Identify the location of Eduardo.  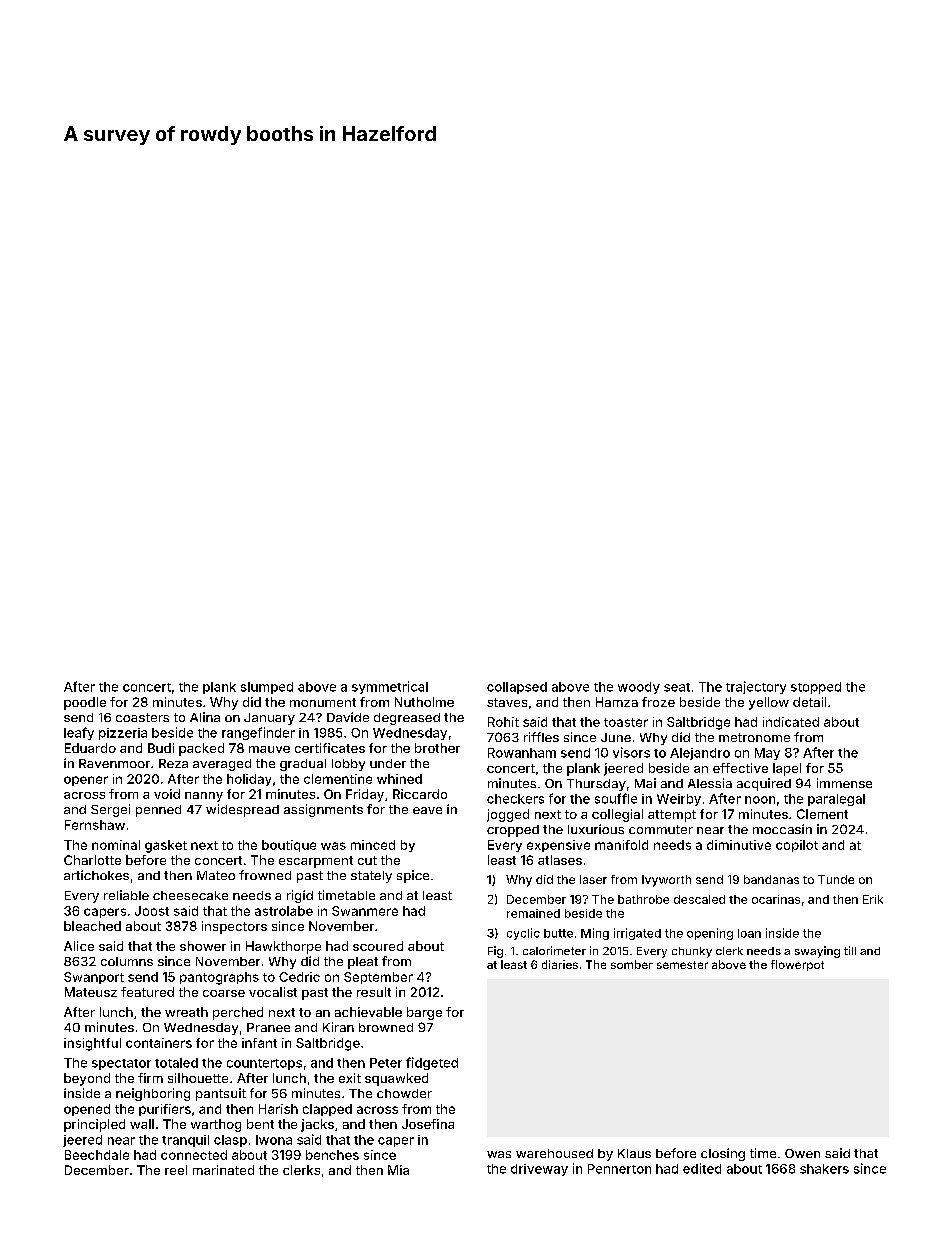
(90, 748).
